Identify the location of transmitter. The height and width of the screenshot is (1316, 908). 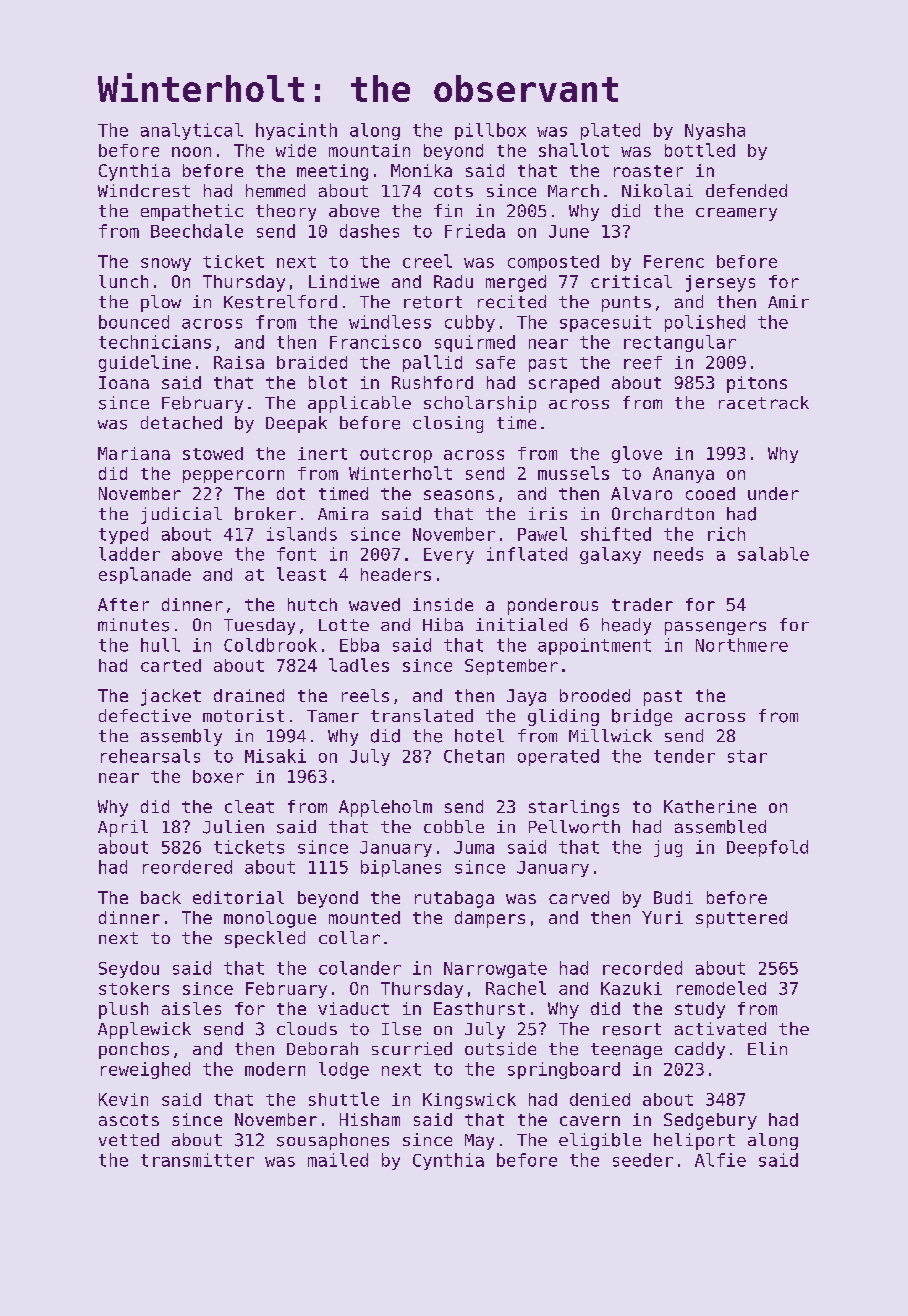
(197, 1160).
